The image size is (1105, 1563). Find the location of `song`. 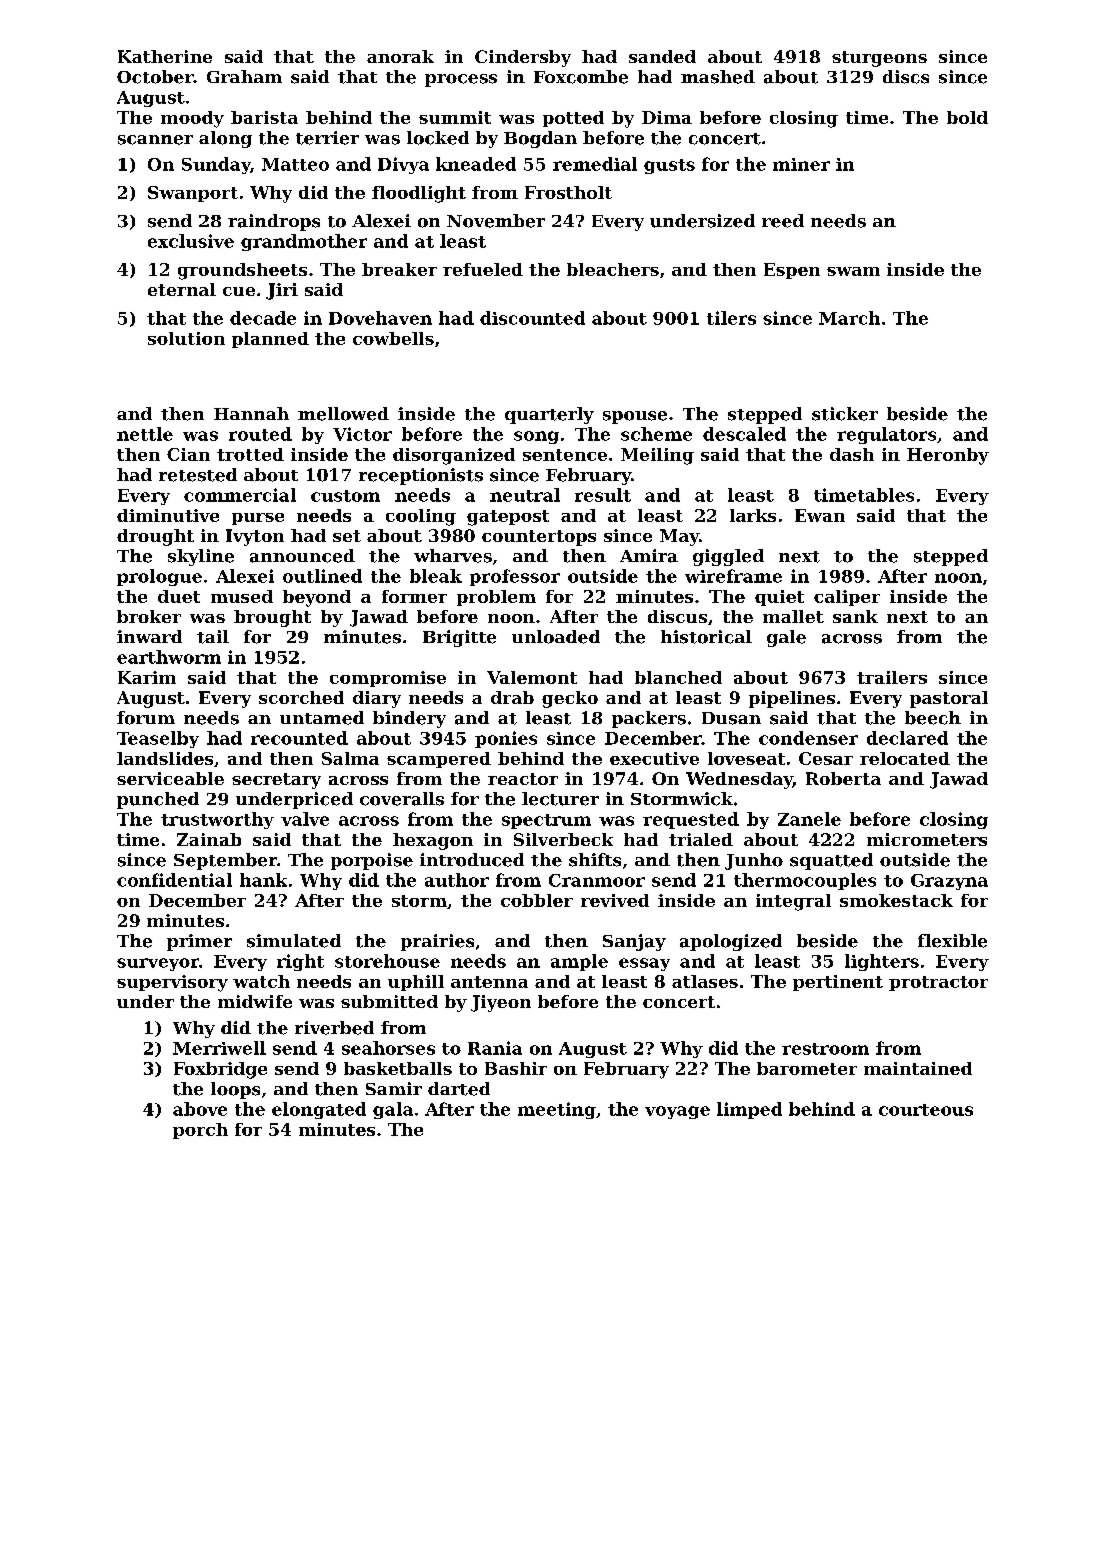

song is located at coordinates (536, 437).
